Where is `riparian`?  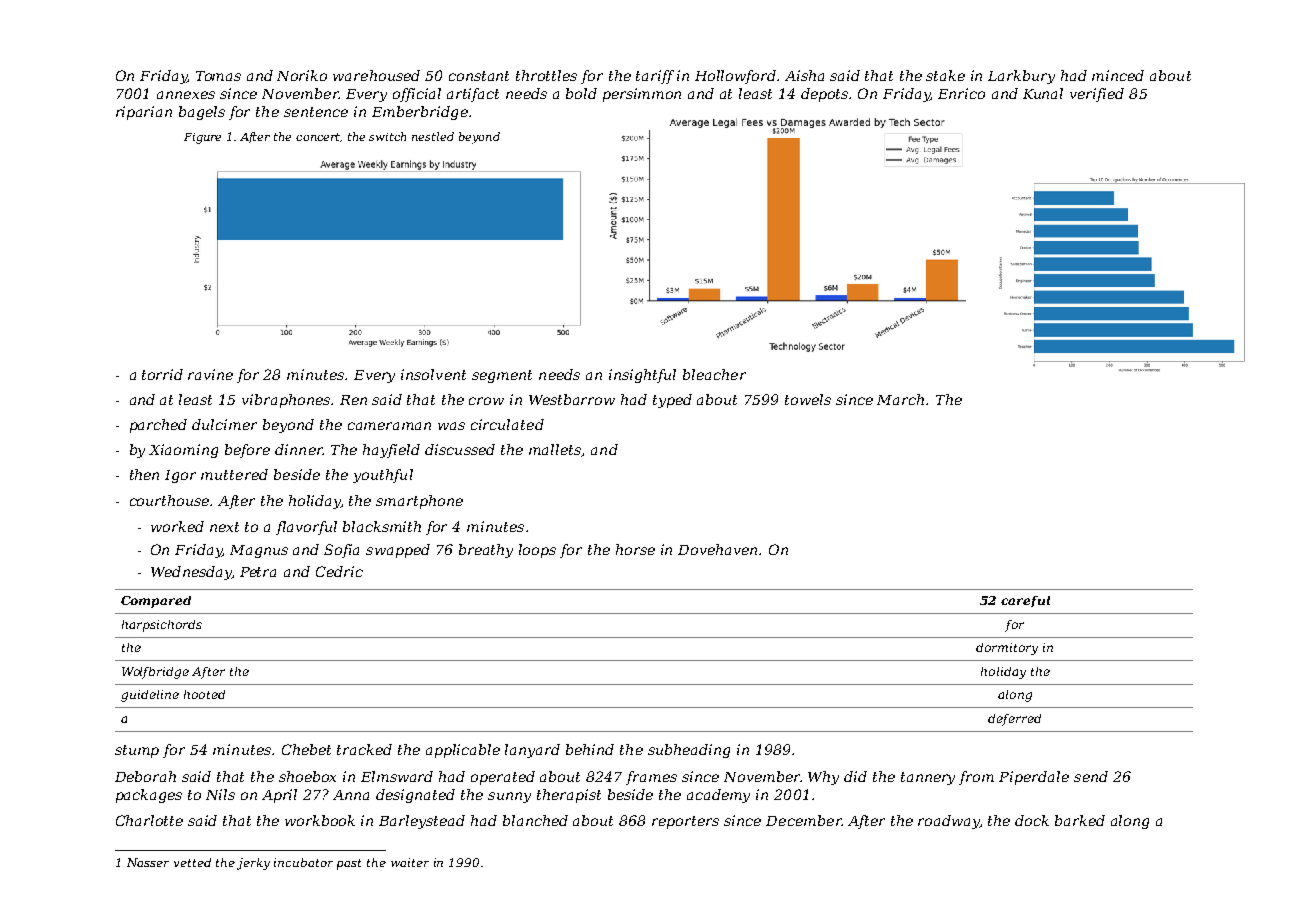
riparian is located at coordinates (144, 113).
